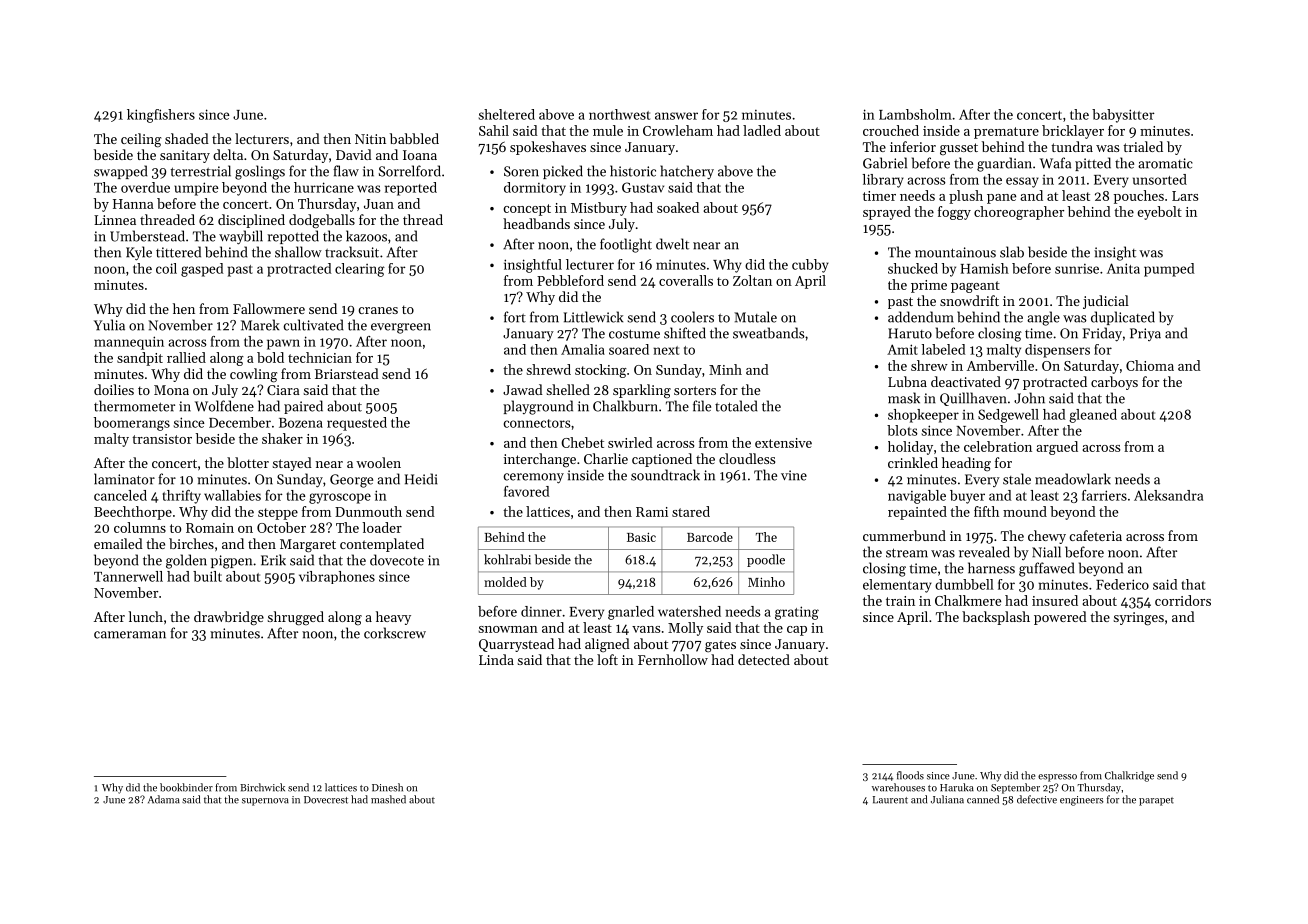  Describe the element at coordinates (186, 787) in the screenshot. I see `bookbinder` at that location.
